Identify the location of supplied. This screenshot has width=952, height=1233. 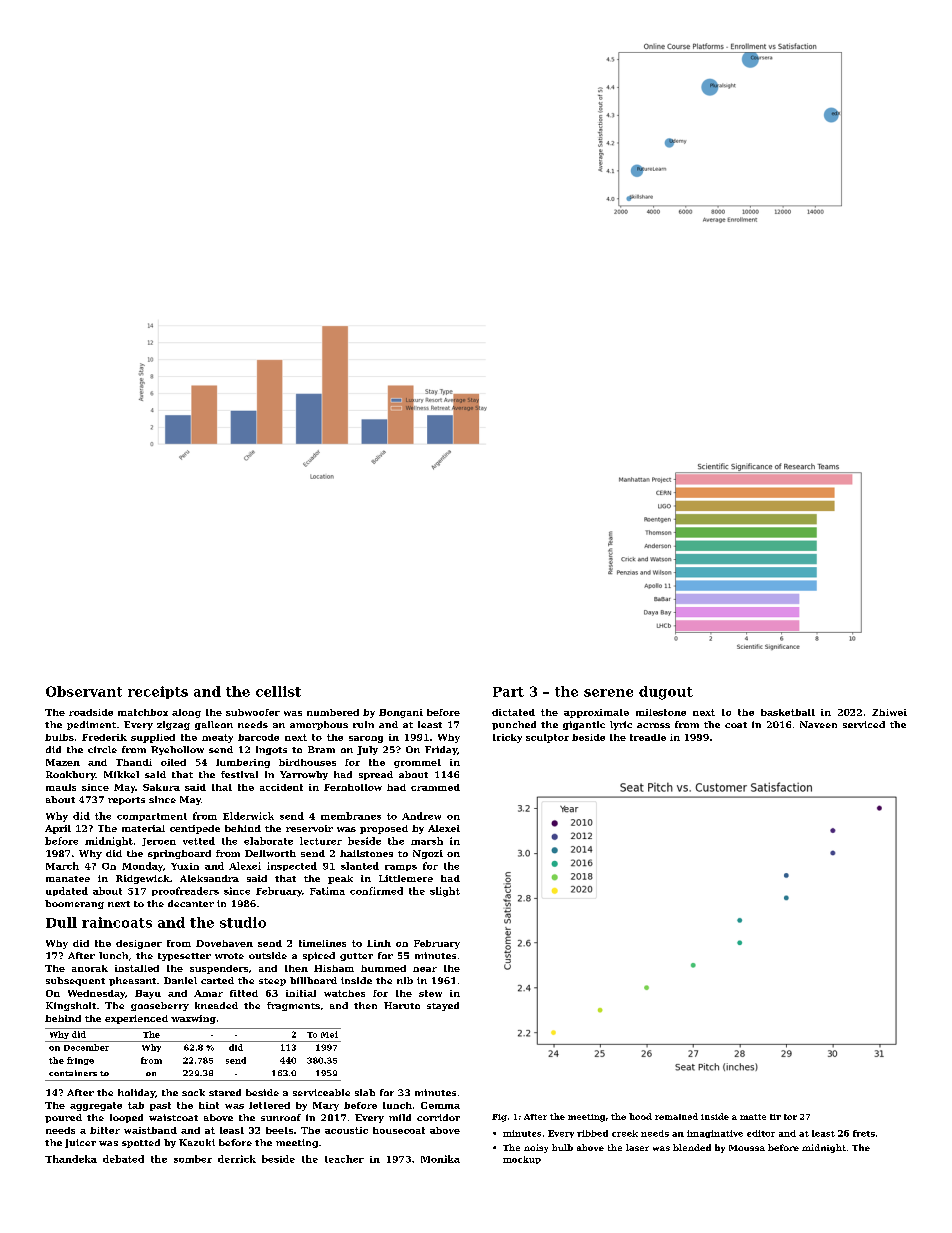
(153, 738).
